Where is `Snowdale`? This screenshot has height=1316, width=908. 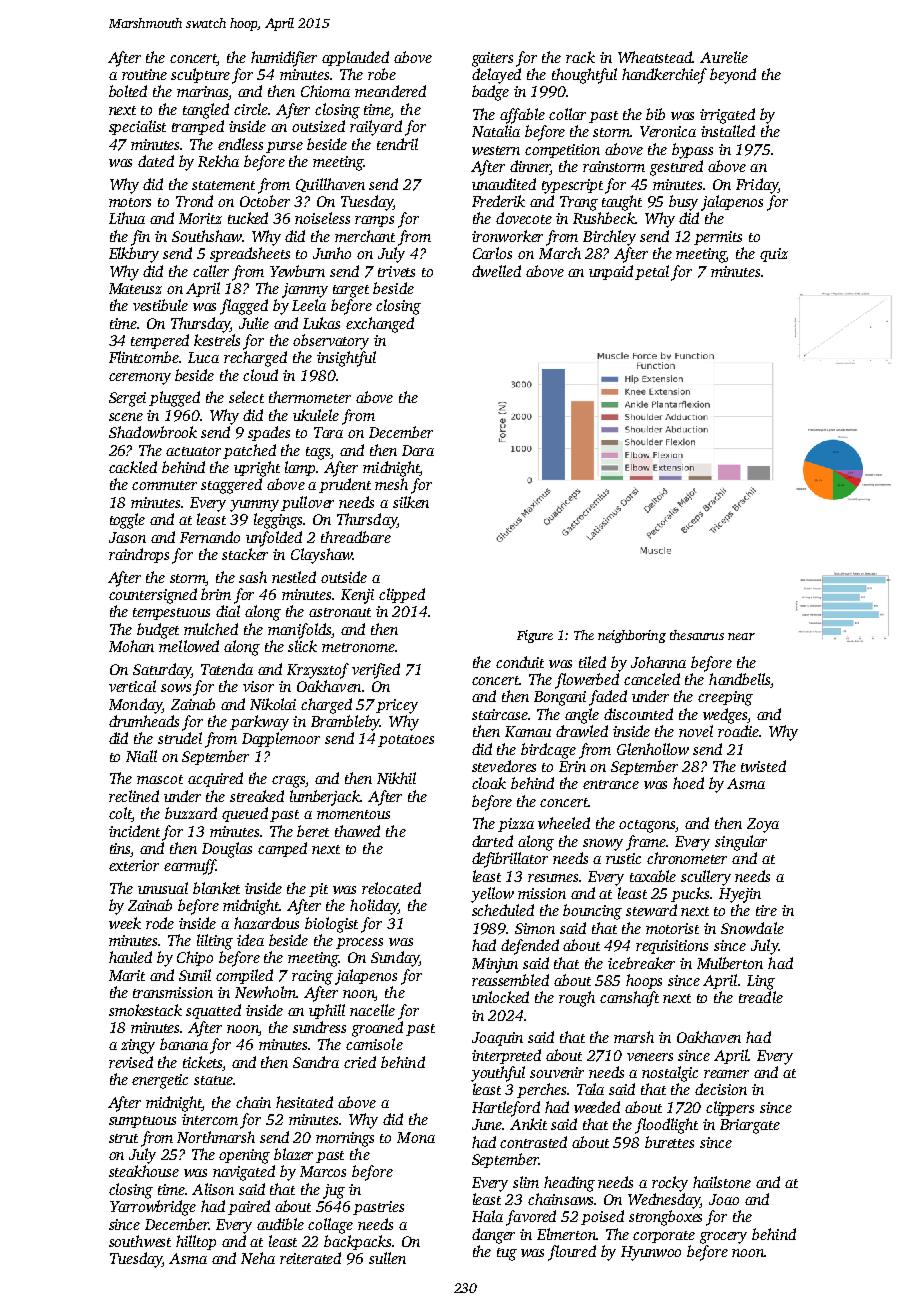
Snowdale is located at coordinates (752, 928).
